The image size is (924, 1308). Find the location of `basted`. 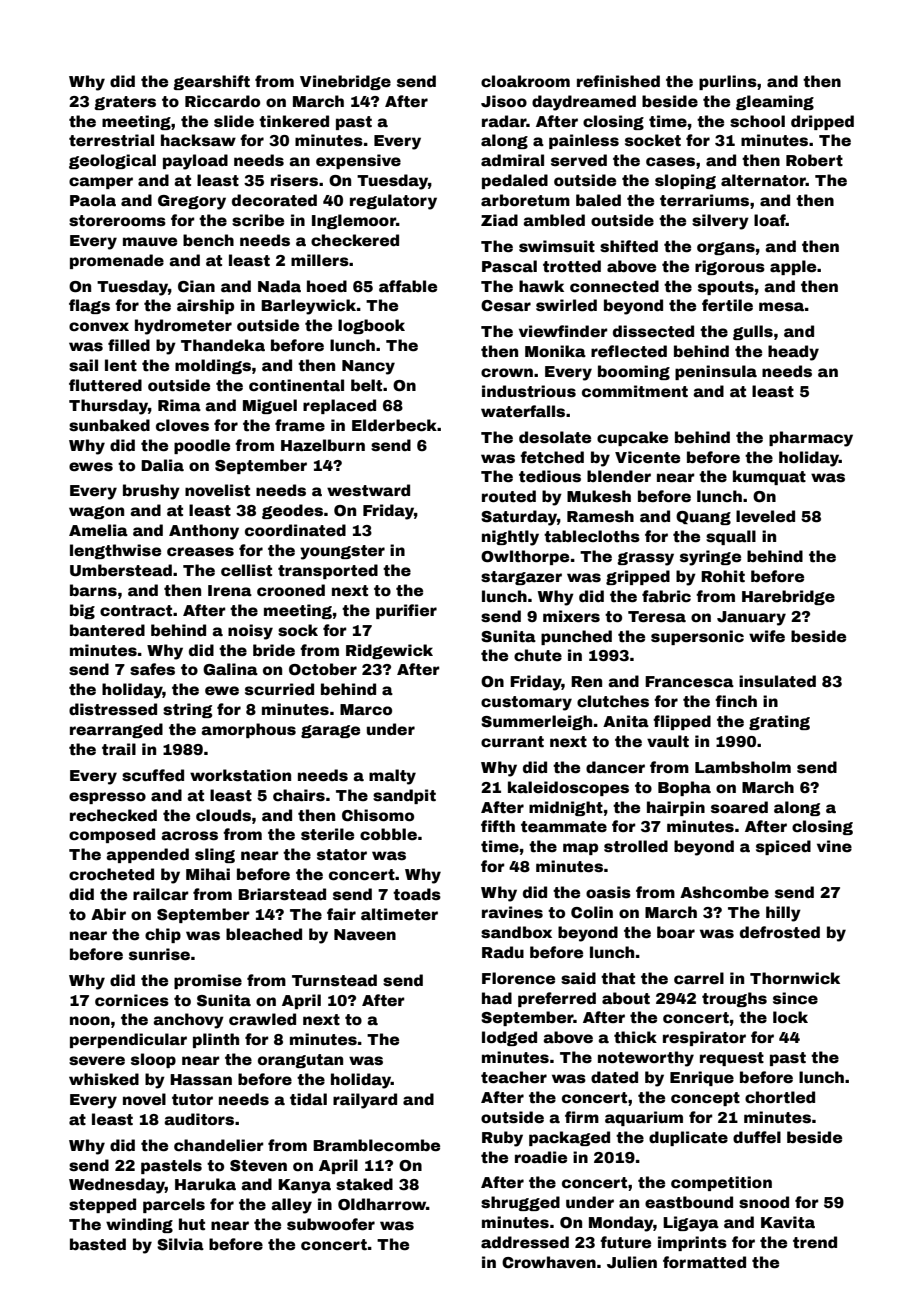

basted is located at coordinates (98, 1244).
